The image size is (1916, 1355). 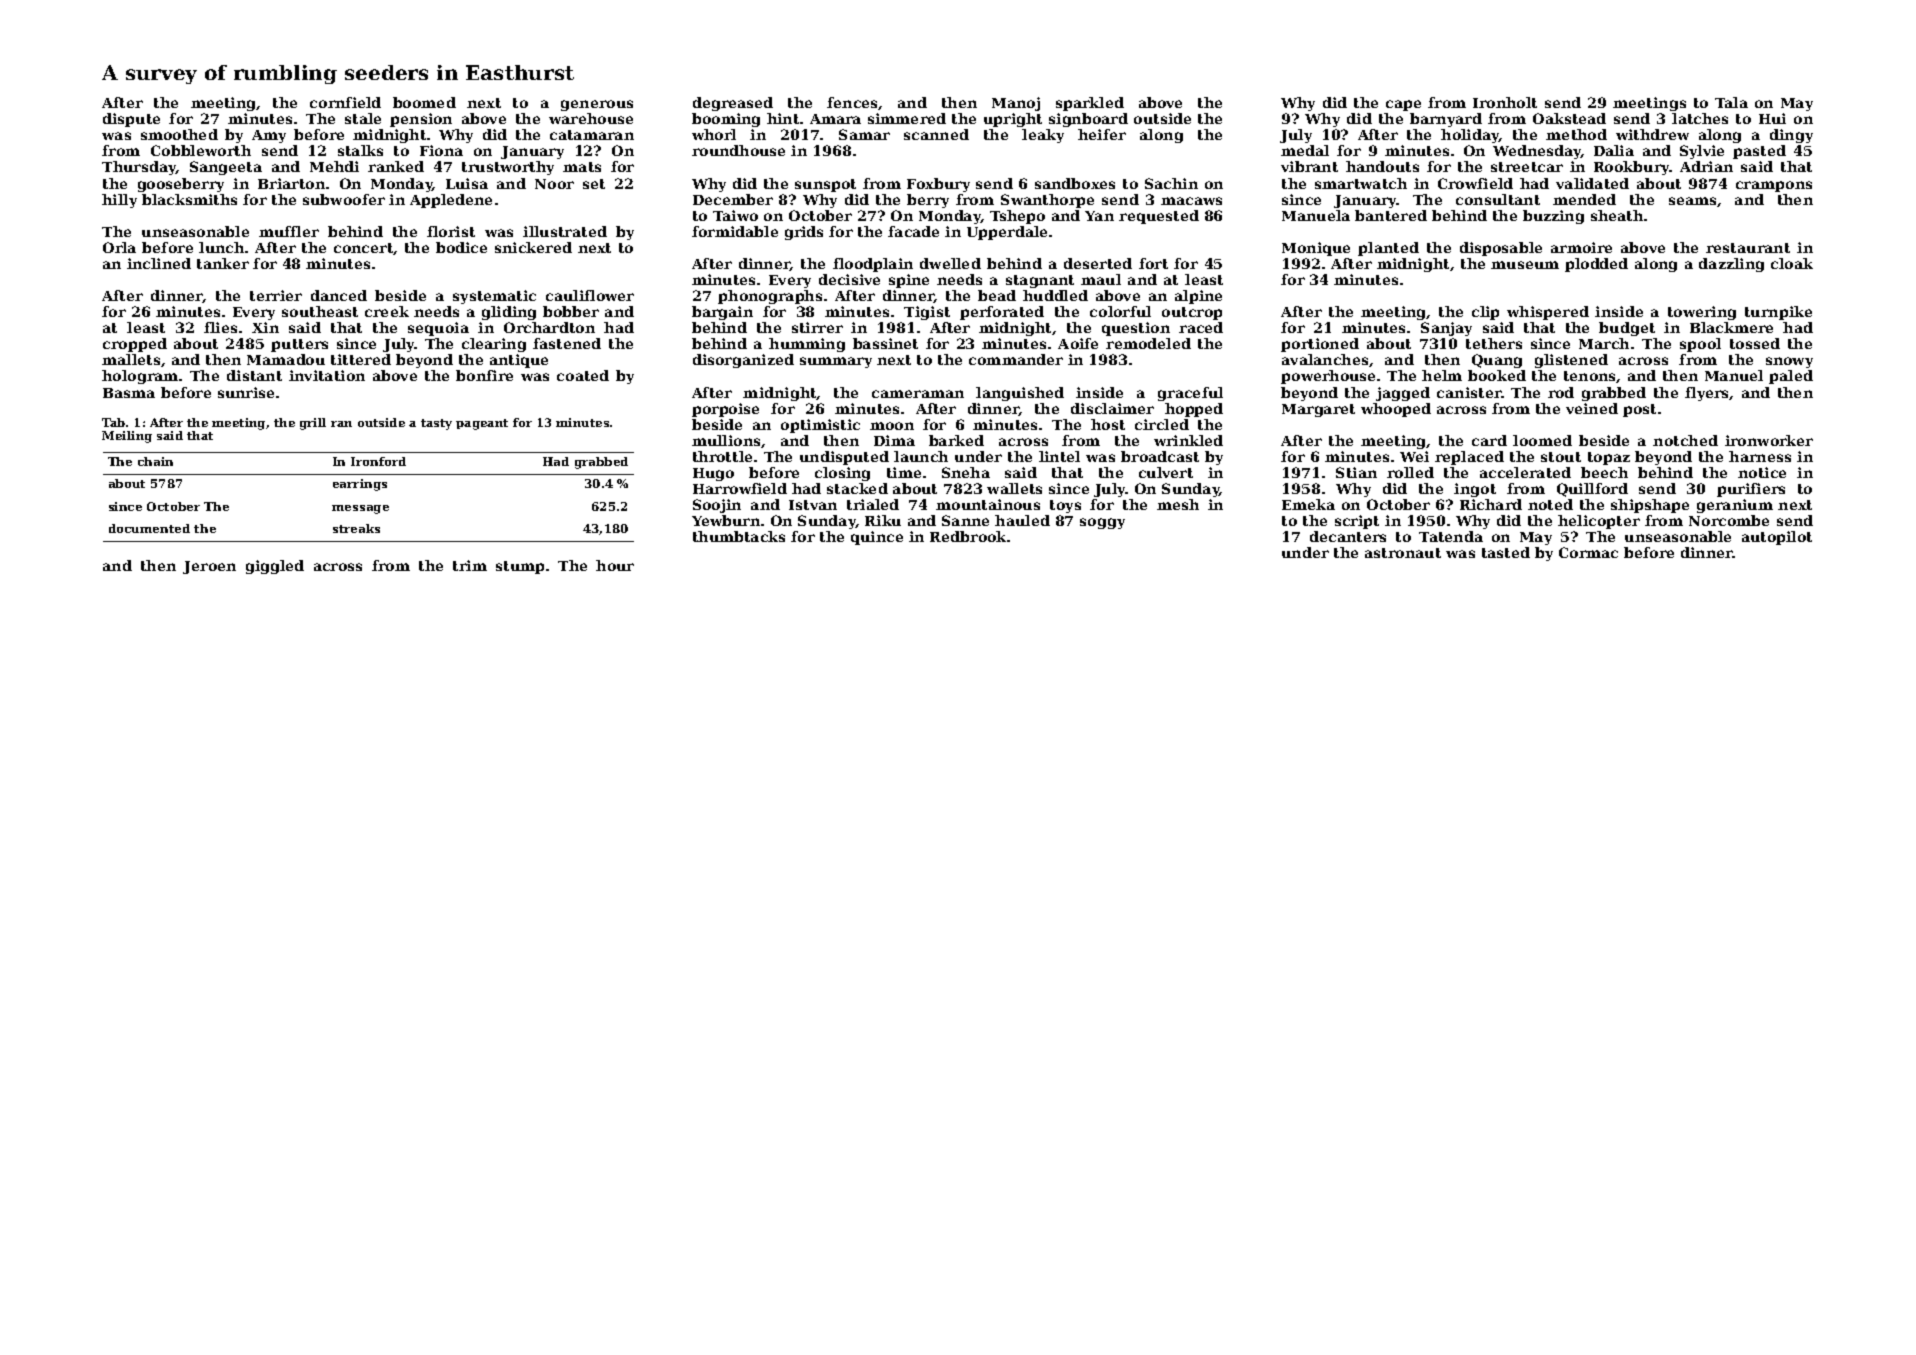 What do you see at coordinates (275, 567) in the image?
I see `giggled` at bounding box center [275, 567].
